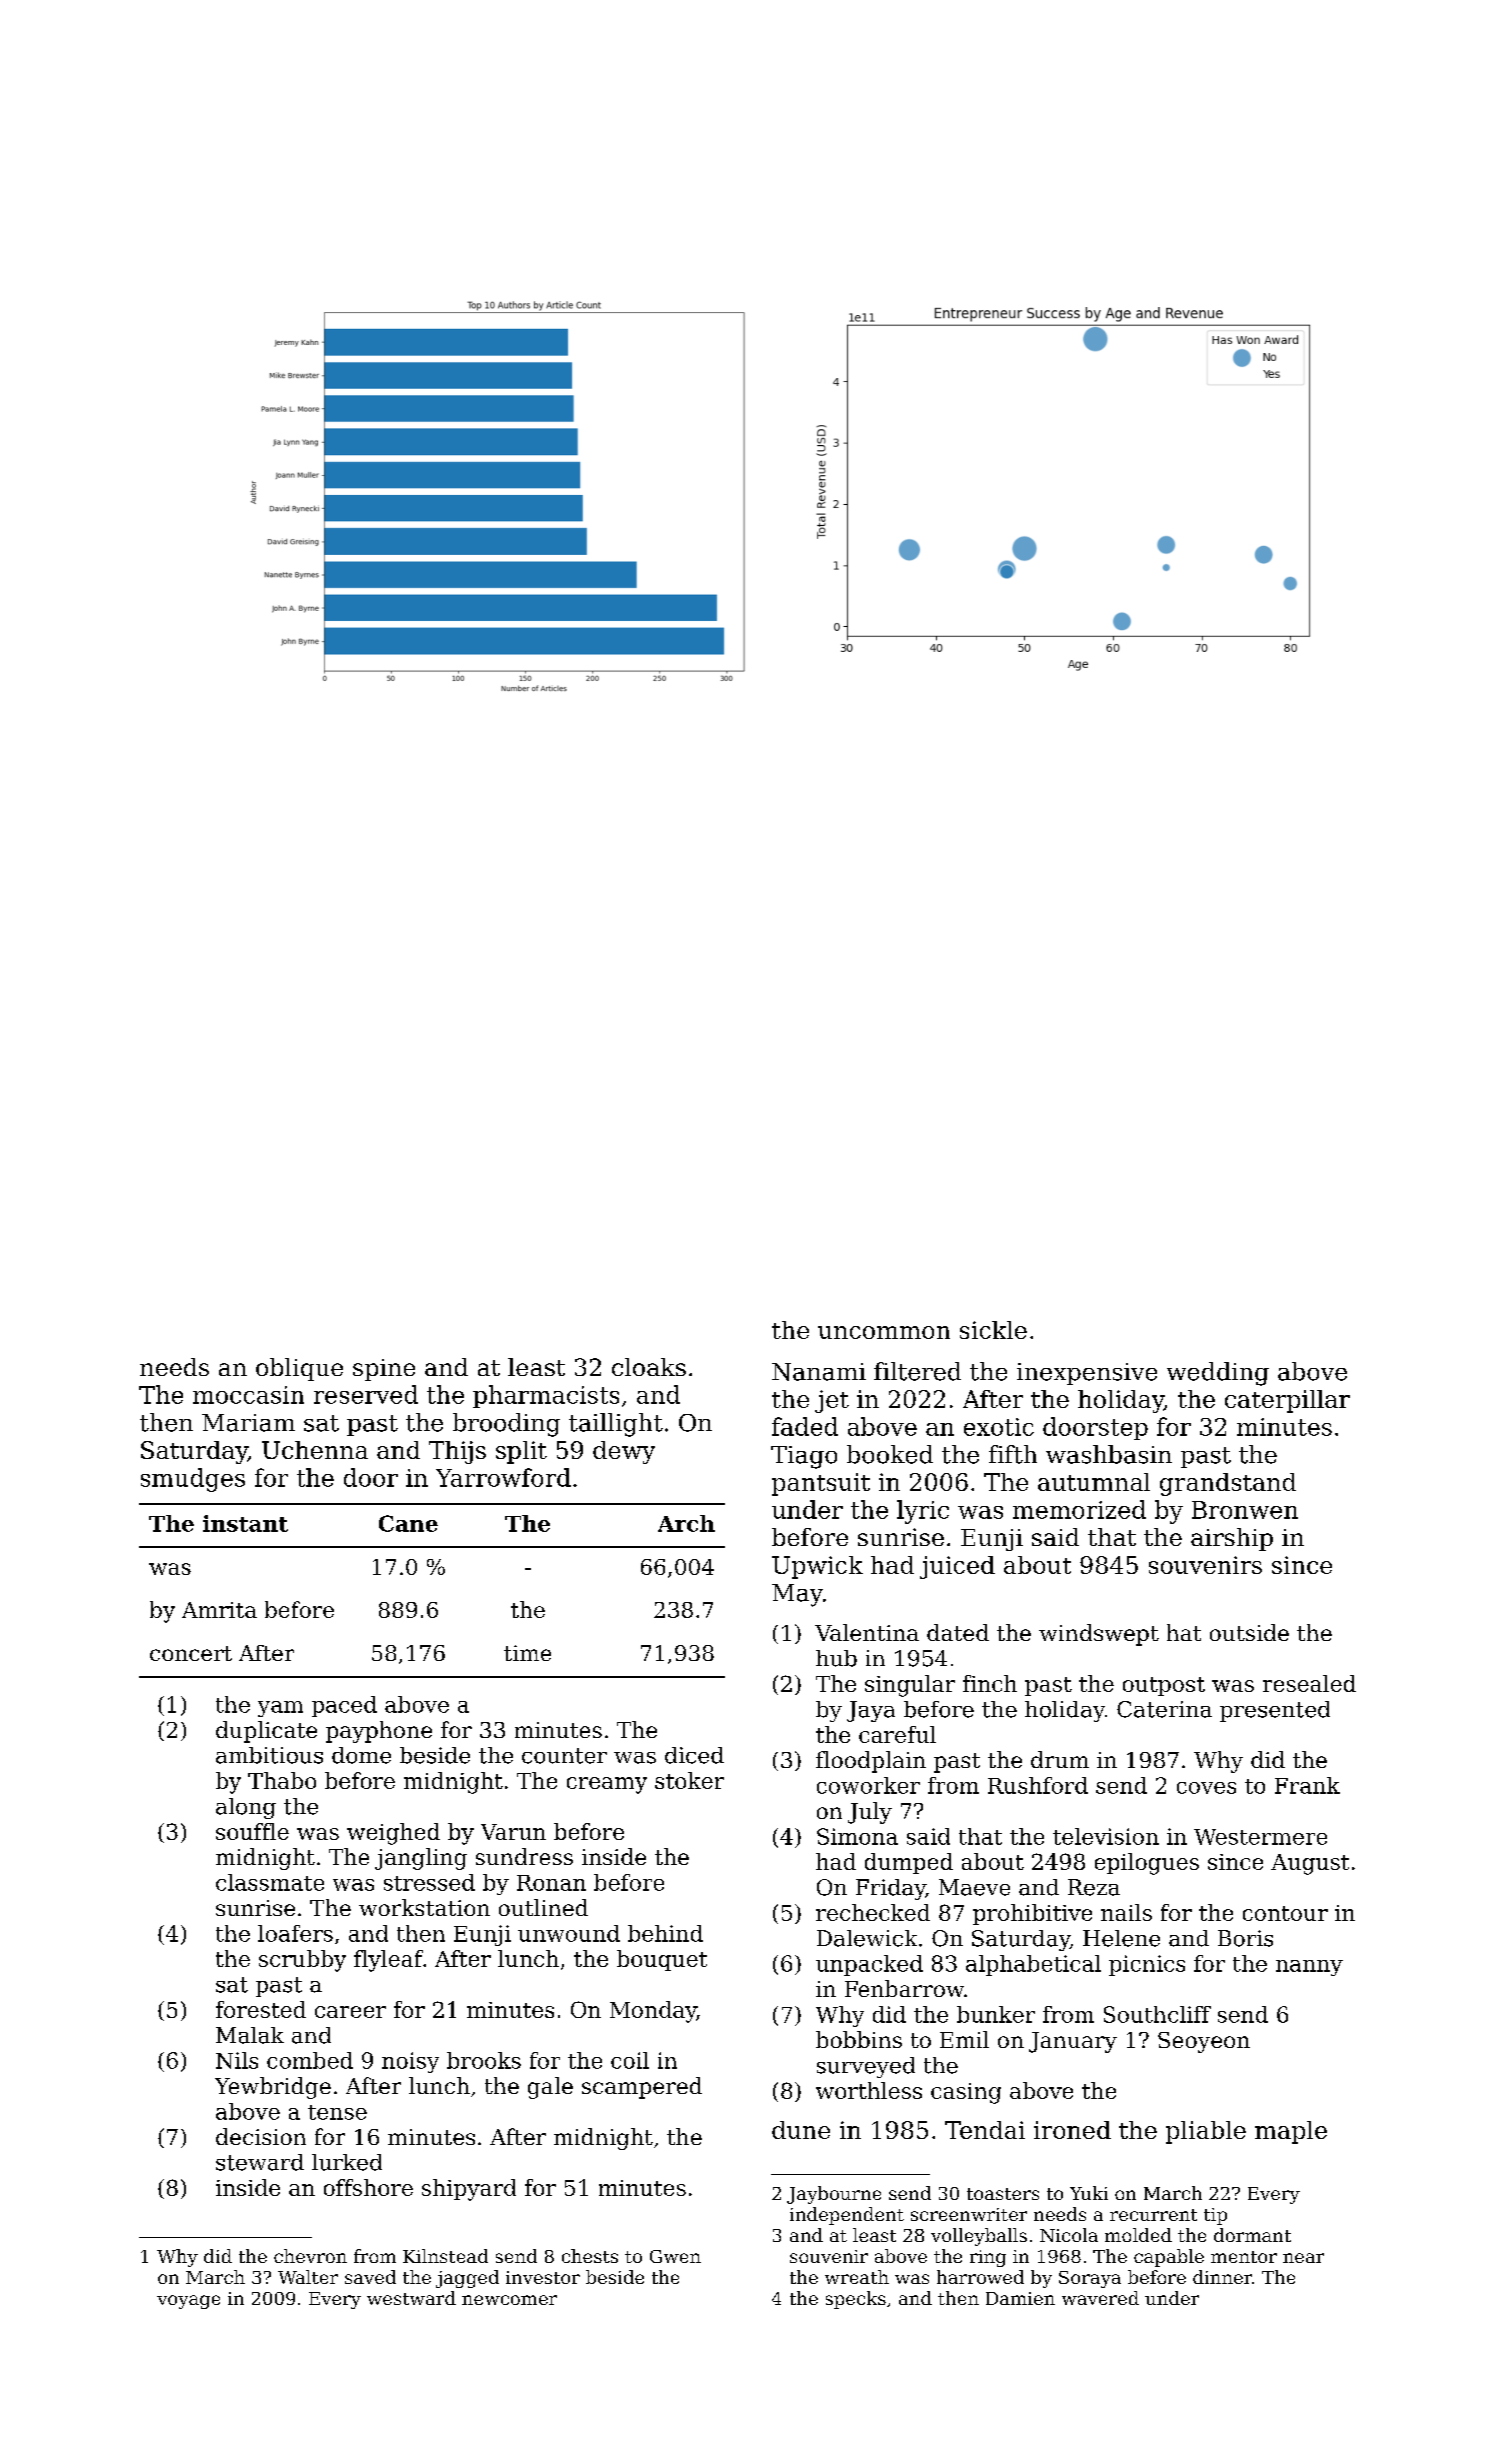 The width and height of the screenshot is (1496, 2464). I want to click on juiced, so click(957, 1567).
